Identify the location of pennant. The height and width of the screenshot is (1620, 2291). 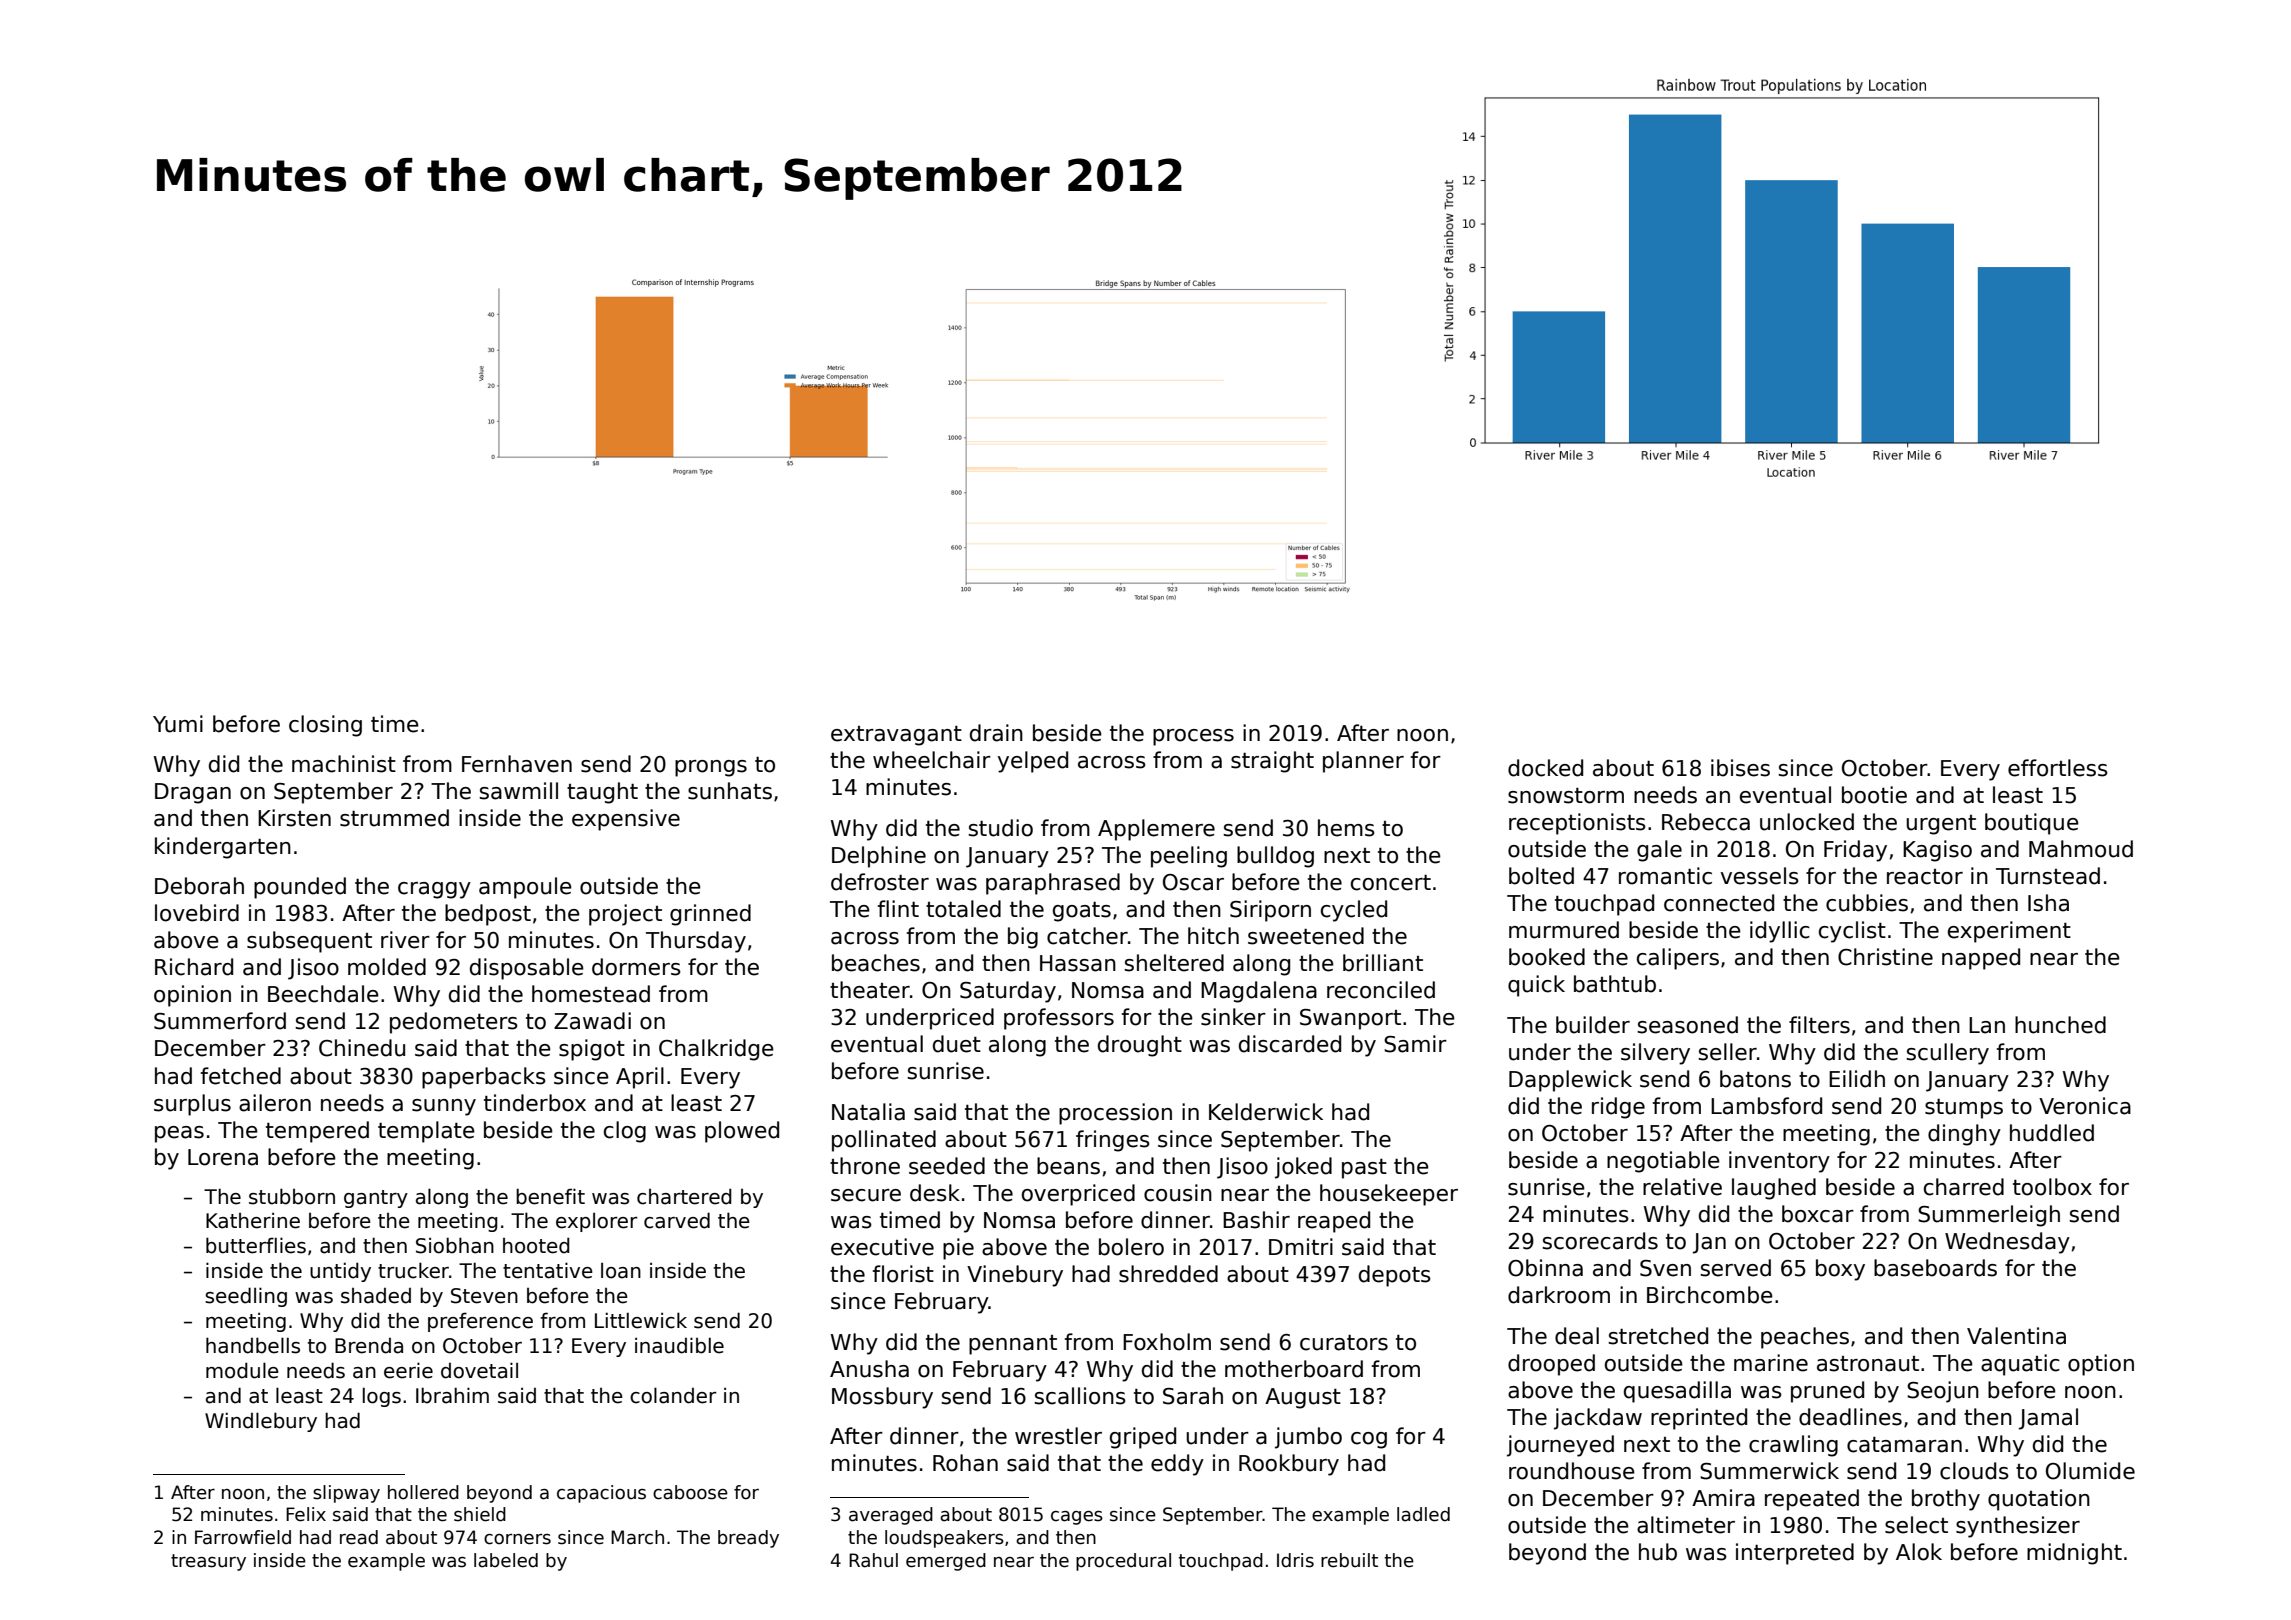
(1013, 1345).
